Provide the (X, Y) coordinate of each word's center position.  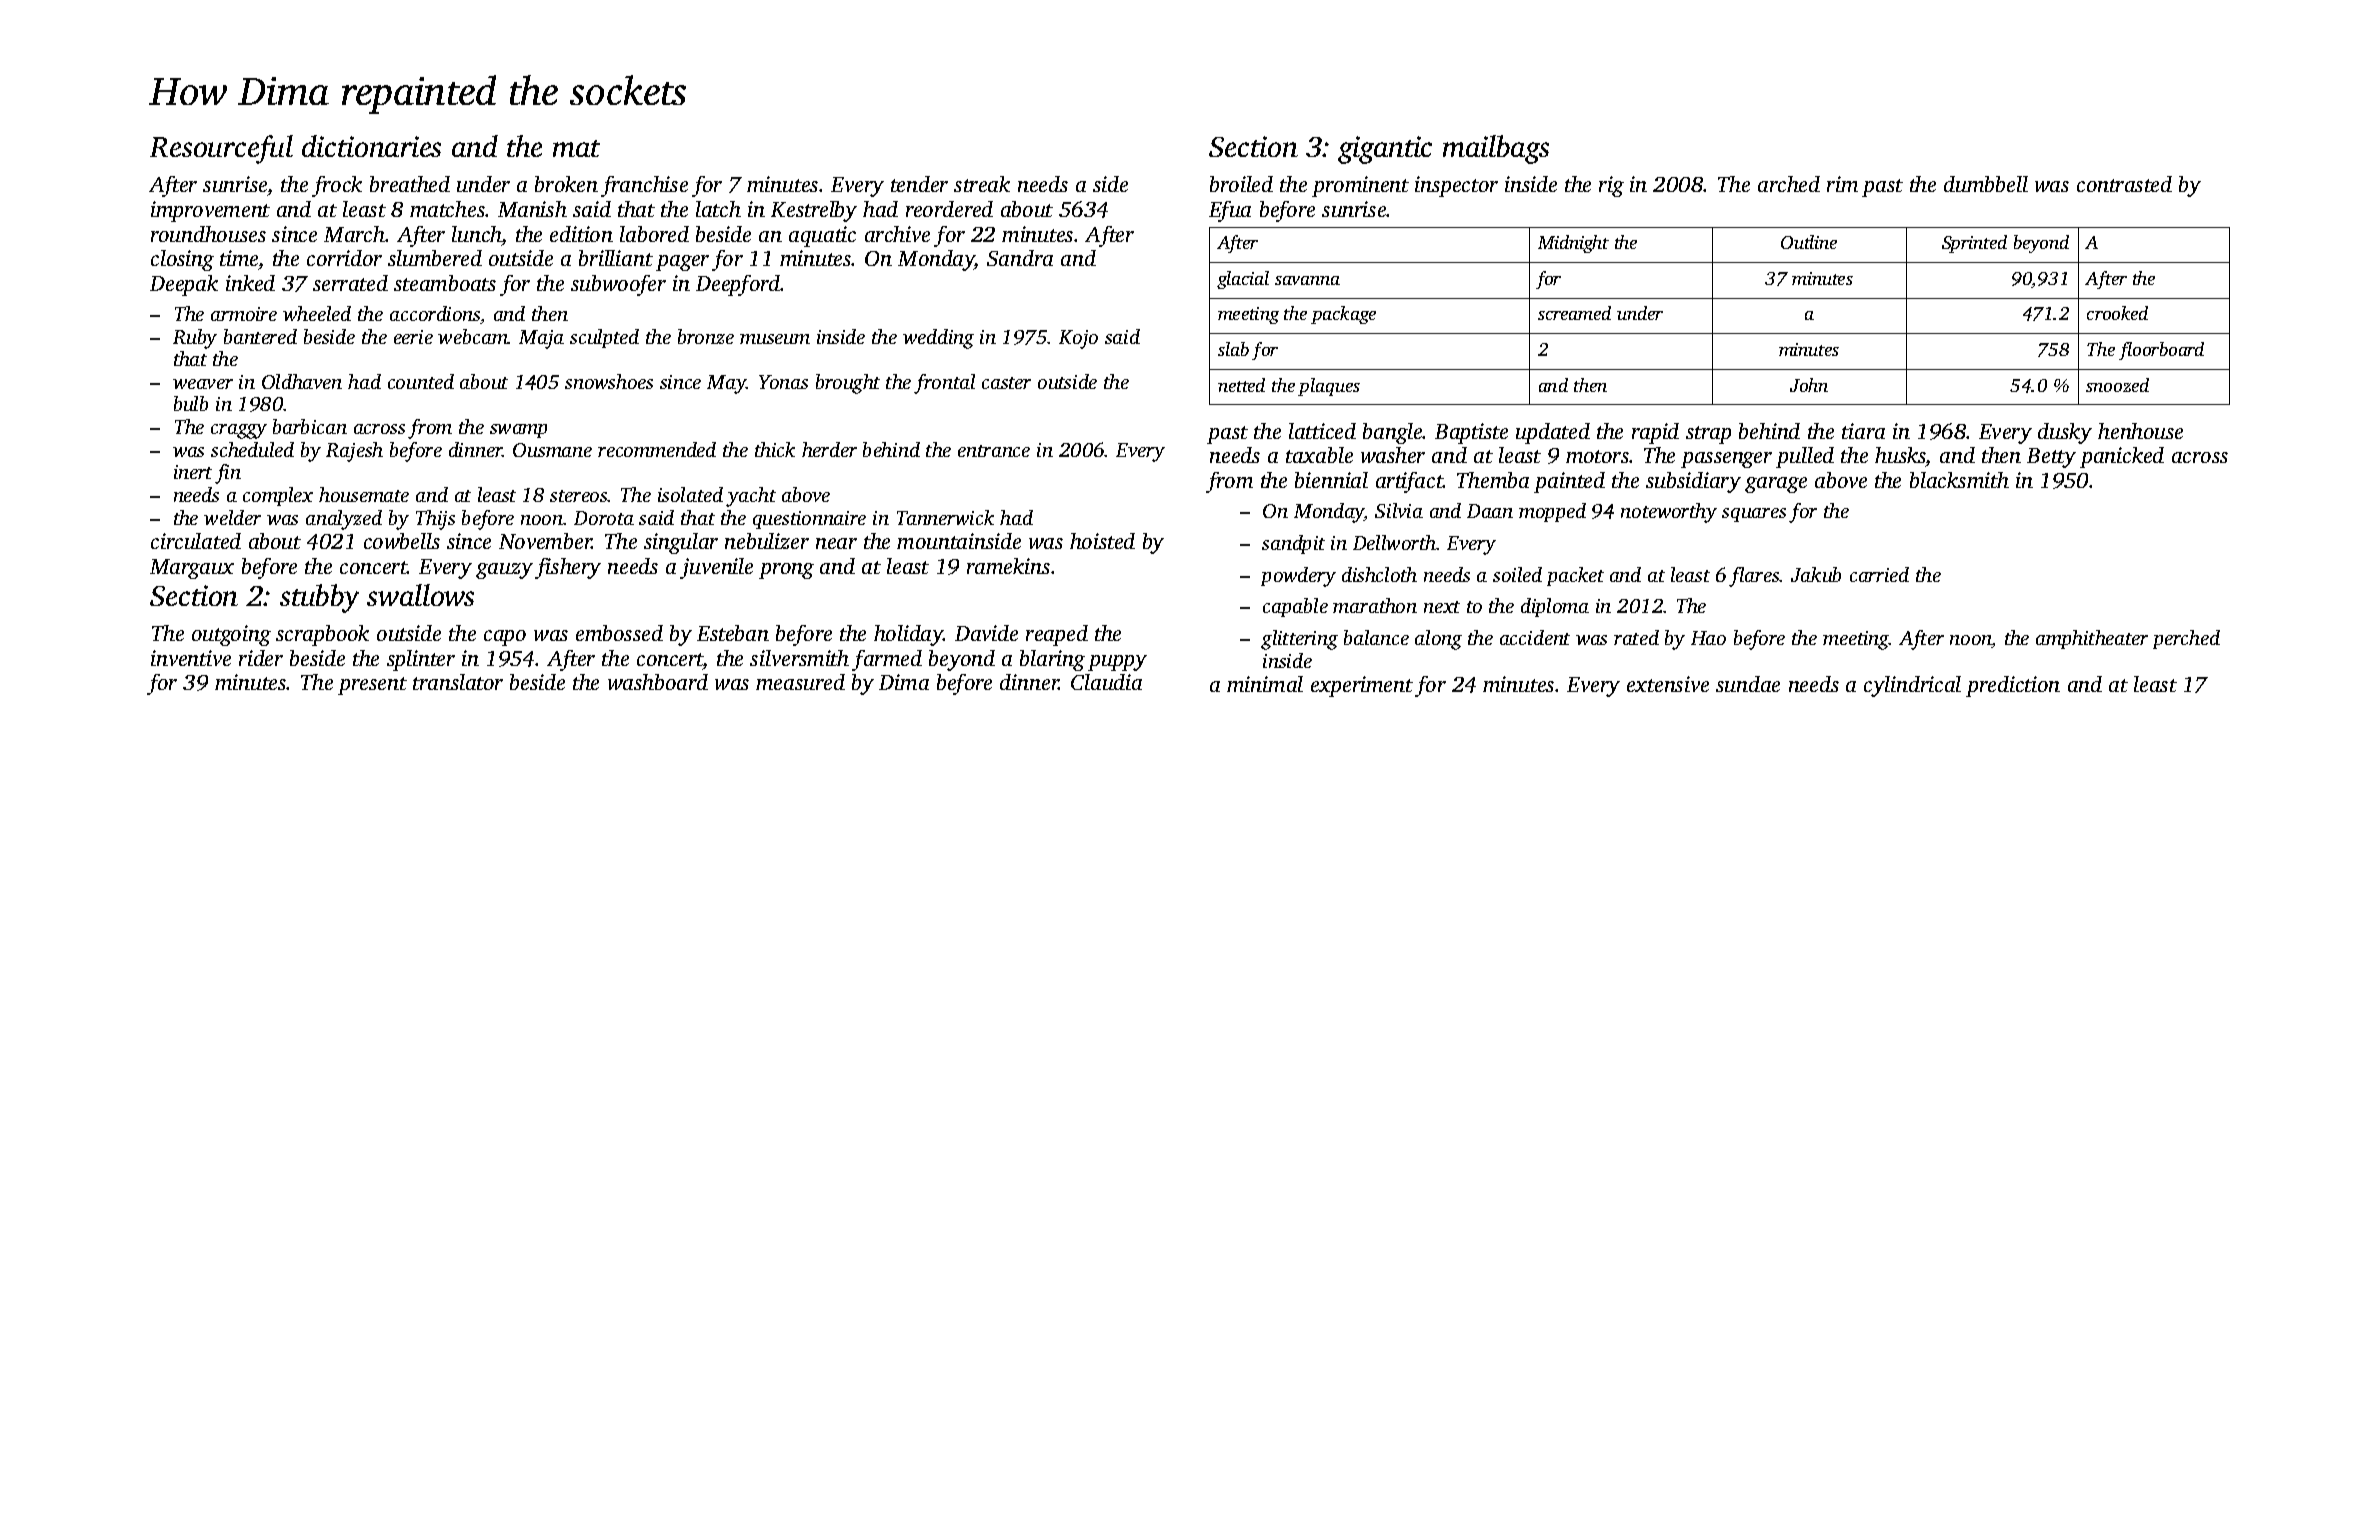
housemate (364, 494)
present (372, 686)
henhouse (2140, 431)
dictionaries (371, 146)
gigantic (1385, 150)
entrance (994, 451)
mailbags (1496, 149)
